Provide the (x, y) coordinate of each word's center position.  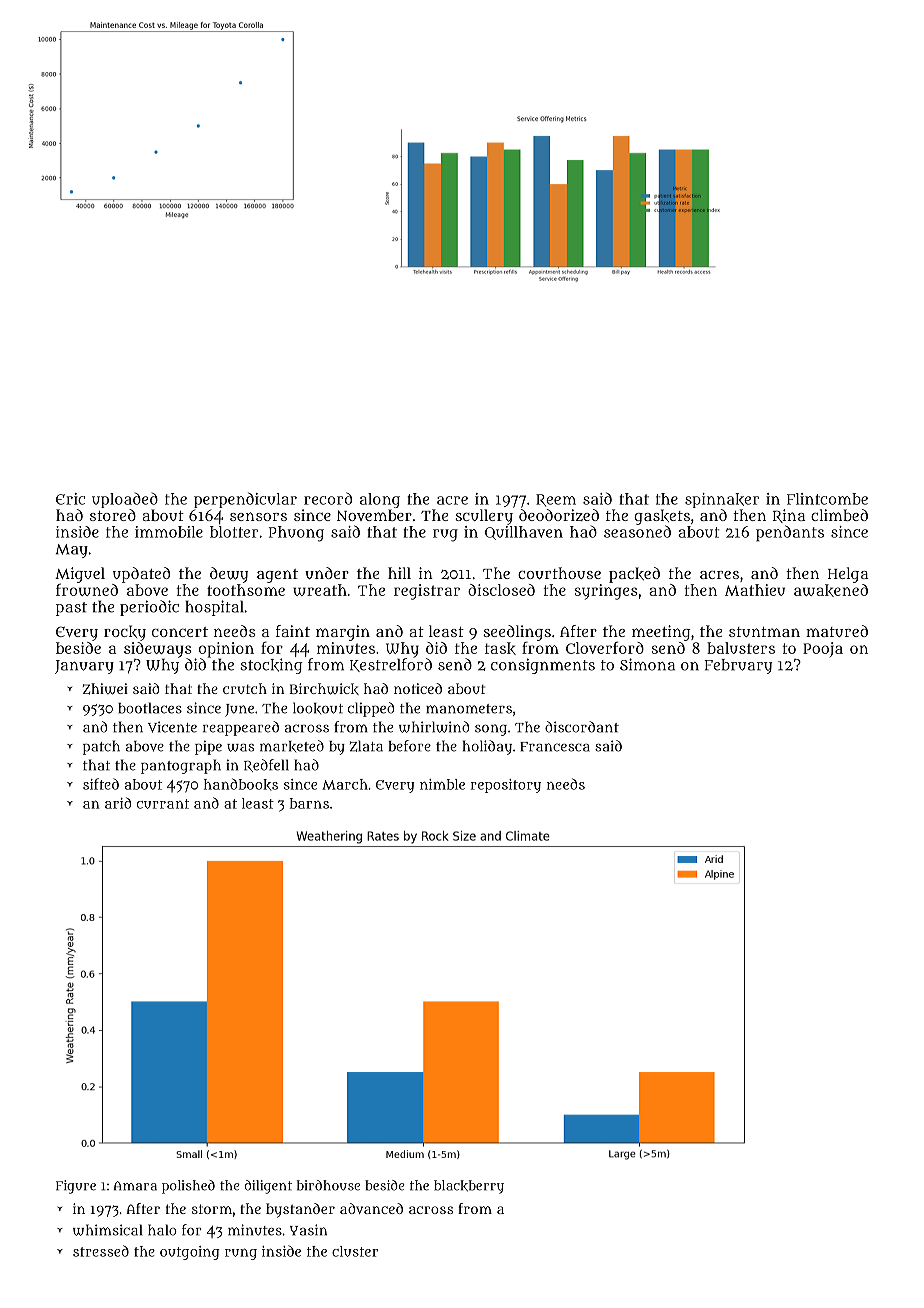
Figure (76, 1187)
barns (309, 803)
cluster (355, 1251)
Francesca (555, 747)
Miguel (80, 575)
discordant (582, 727)
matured (837, 631)
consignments (543, 666)
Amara (135, 1186)
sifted (101, 784)
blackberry (469, 1187)
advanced (371, 1208)
